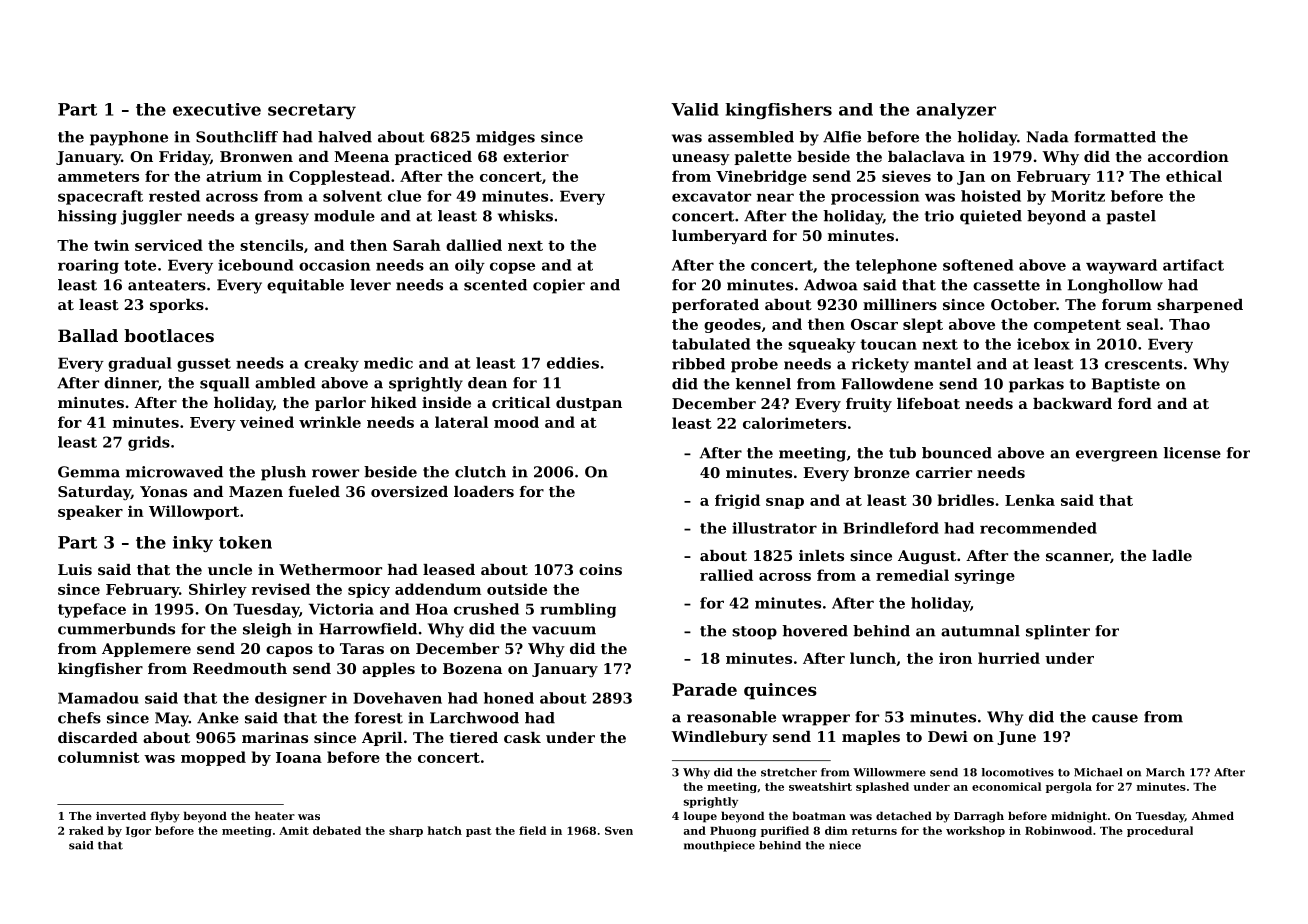  I want to click on secretary, so click(312, 111).
